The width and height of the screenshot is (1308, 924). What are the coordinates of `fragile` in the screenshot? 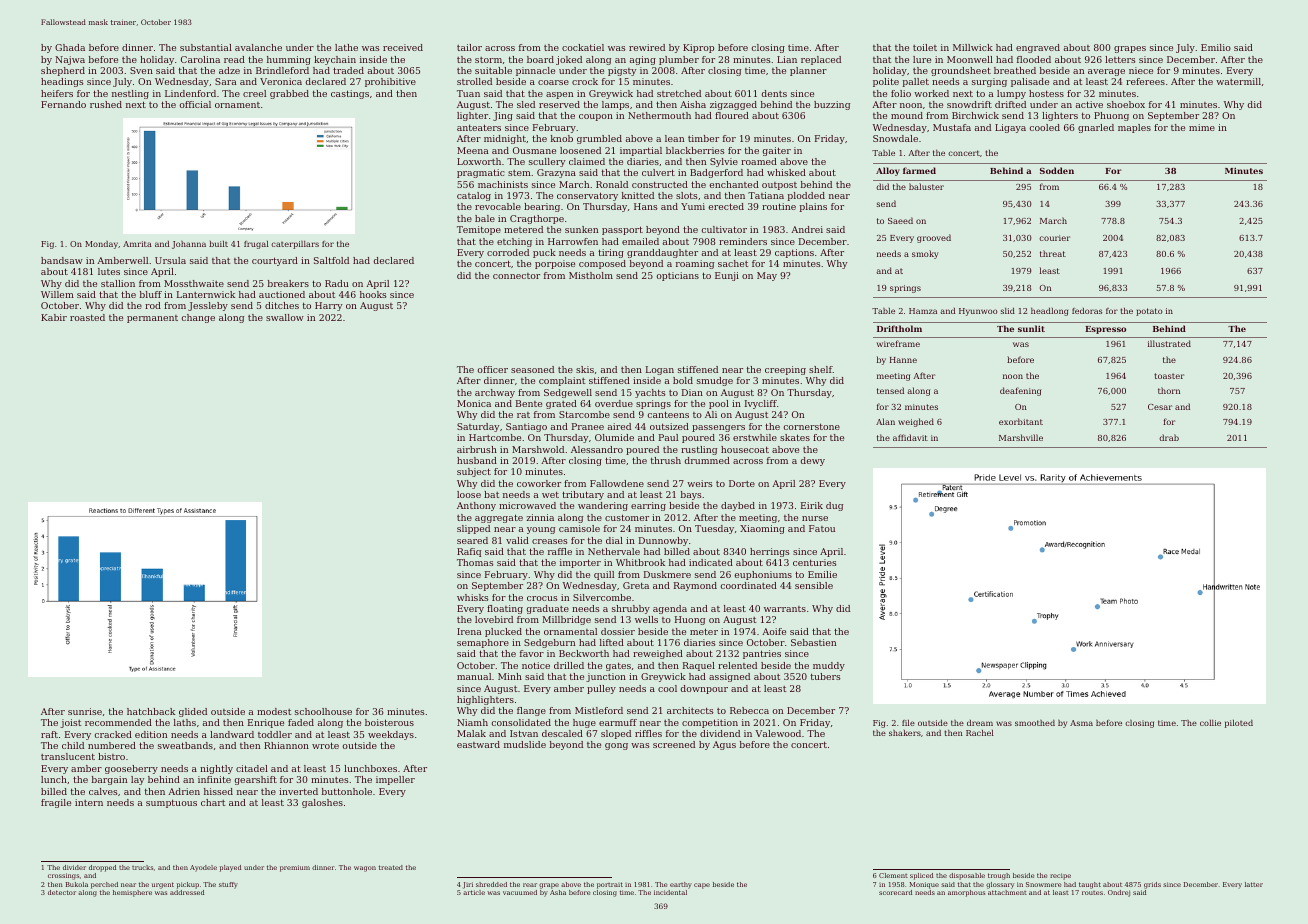 It's located at (56, 803).
